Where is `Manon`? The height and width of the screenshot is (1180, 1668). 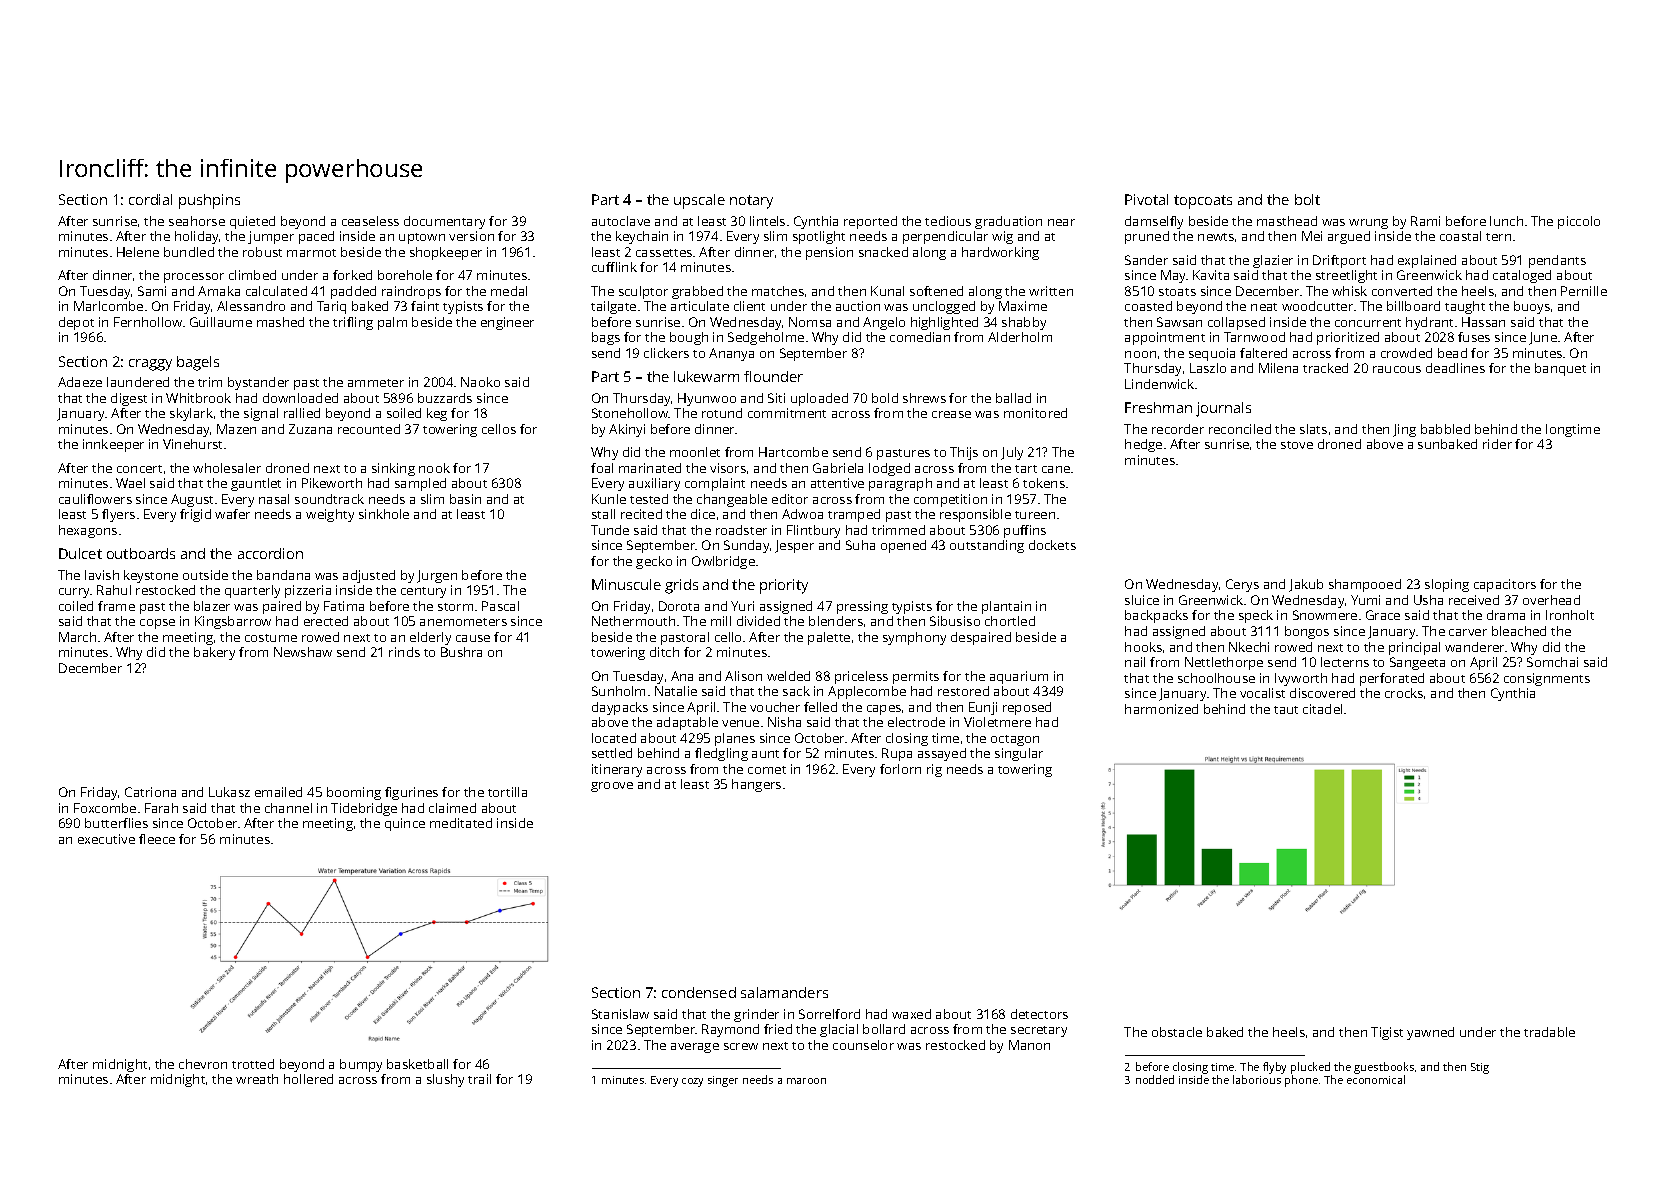
Manon is located at coordinates (1029, 1045).
